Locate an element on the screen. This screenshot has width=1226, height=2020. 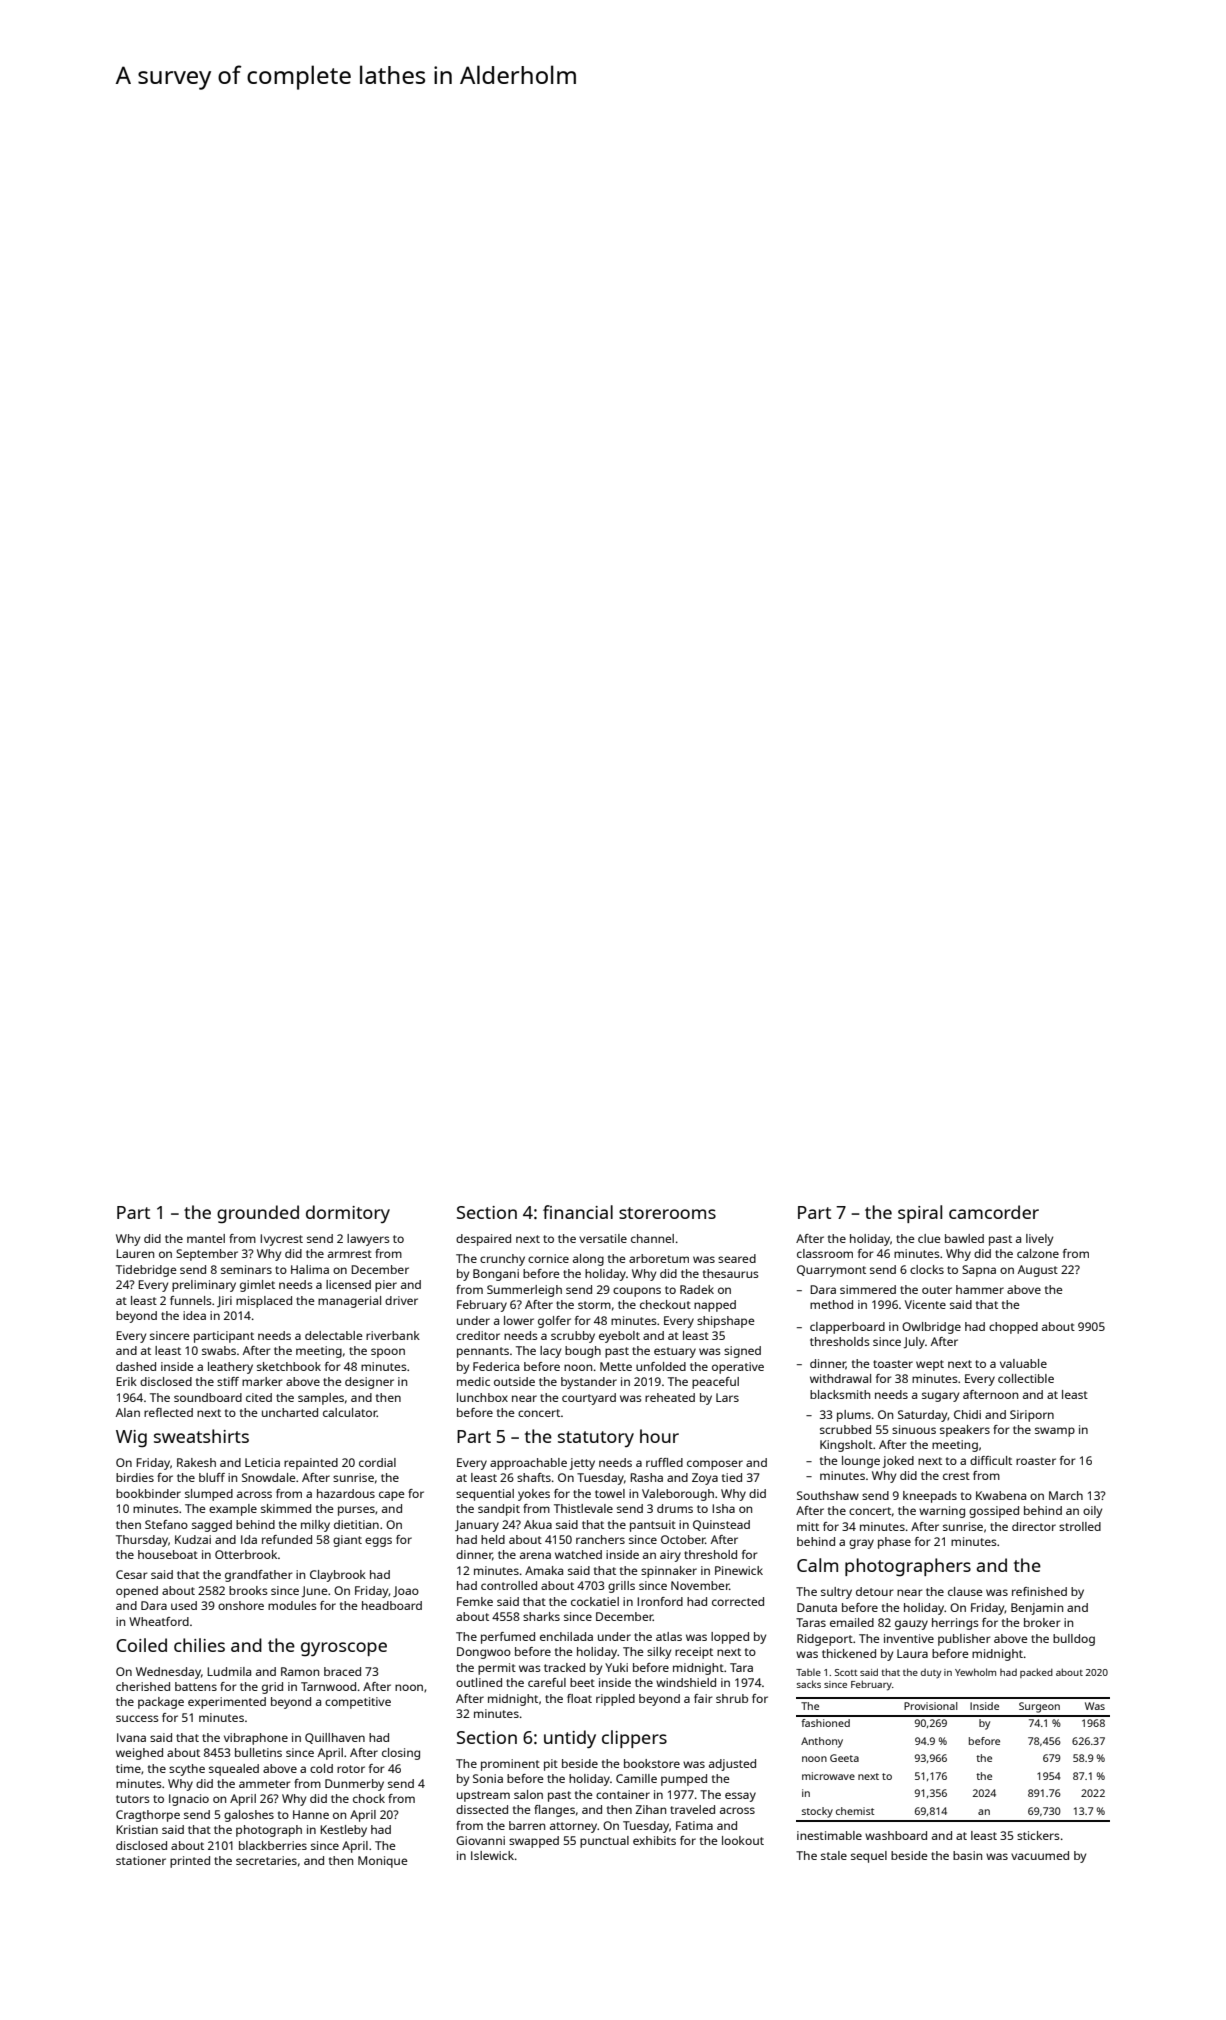
dormitory is located at coordinates (348, 1214).
